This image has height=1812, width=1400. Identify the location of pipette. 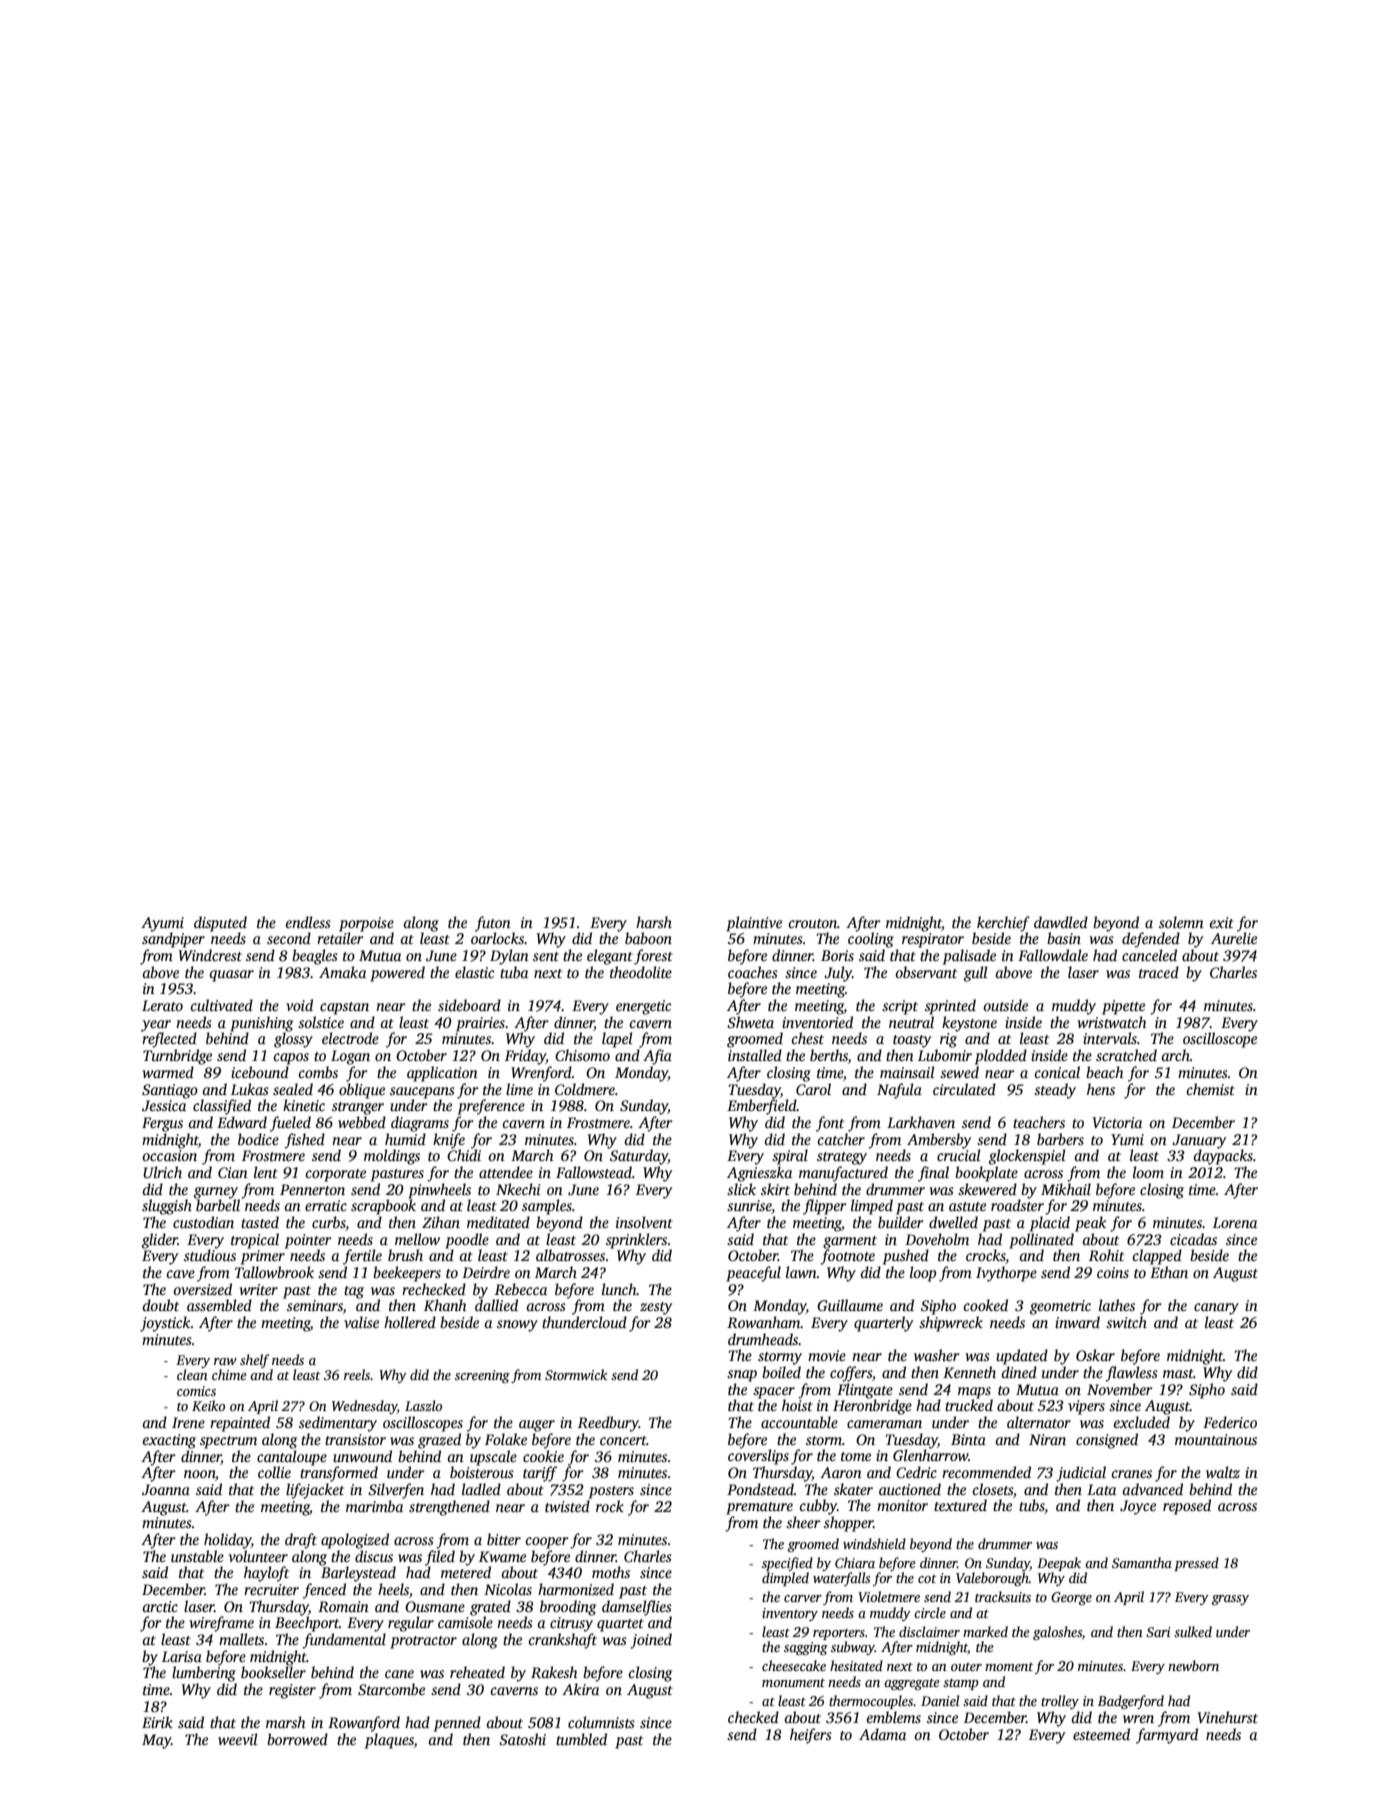
(1123, 1007).
